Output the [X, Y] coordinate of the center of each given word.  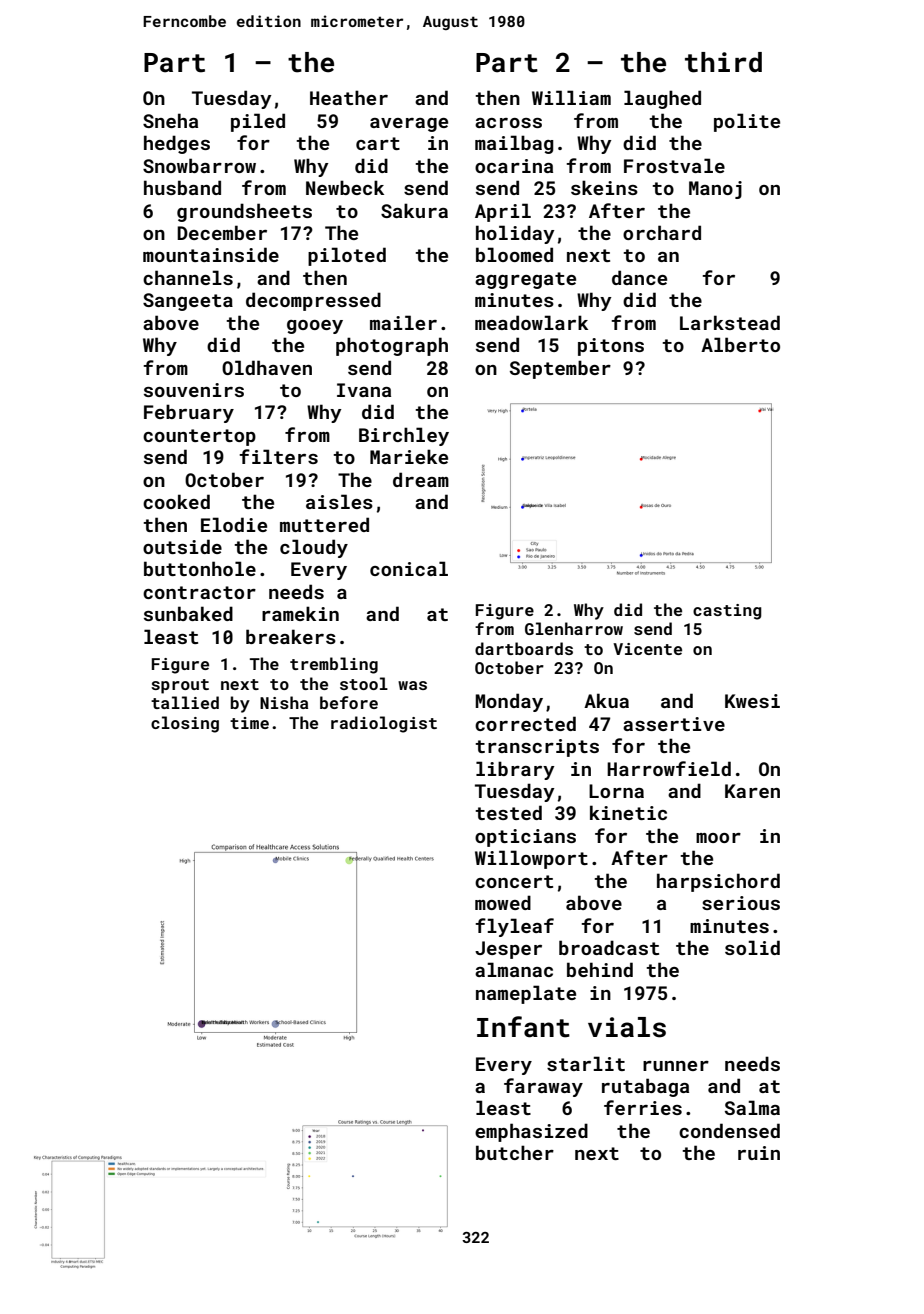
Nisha [284, 702]
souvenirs [194, 390]
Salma [752, 1107]
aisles [339, 501]
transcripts [537, 748]
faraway [543, 1087]
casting [727, 612]
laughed [662, 99]
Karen [752, 791]
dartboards [524, 648]
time [249, 723]
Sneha [170, 120]
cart [378, 143]
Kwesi [752, 701]
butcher [515, 1152]
